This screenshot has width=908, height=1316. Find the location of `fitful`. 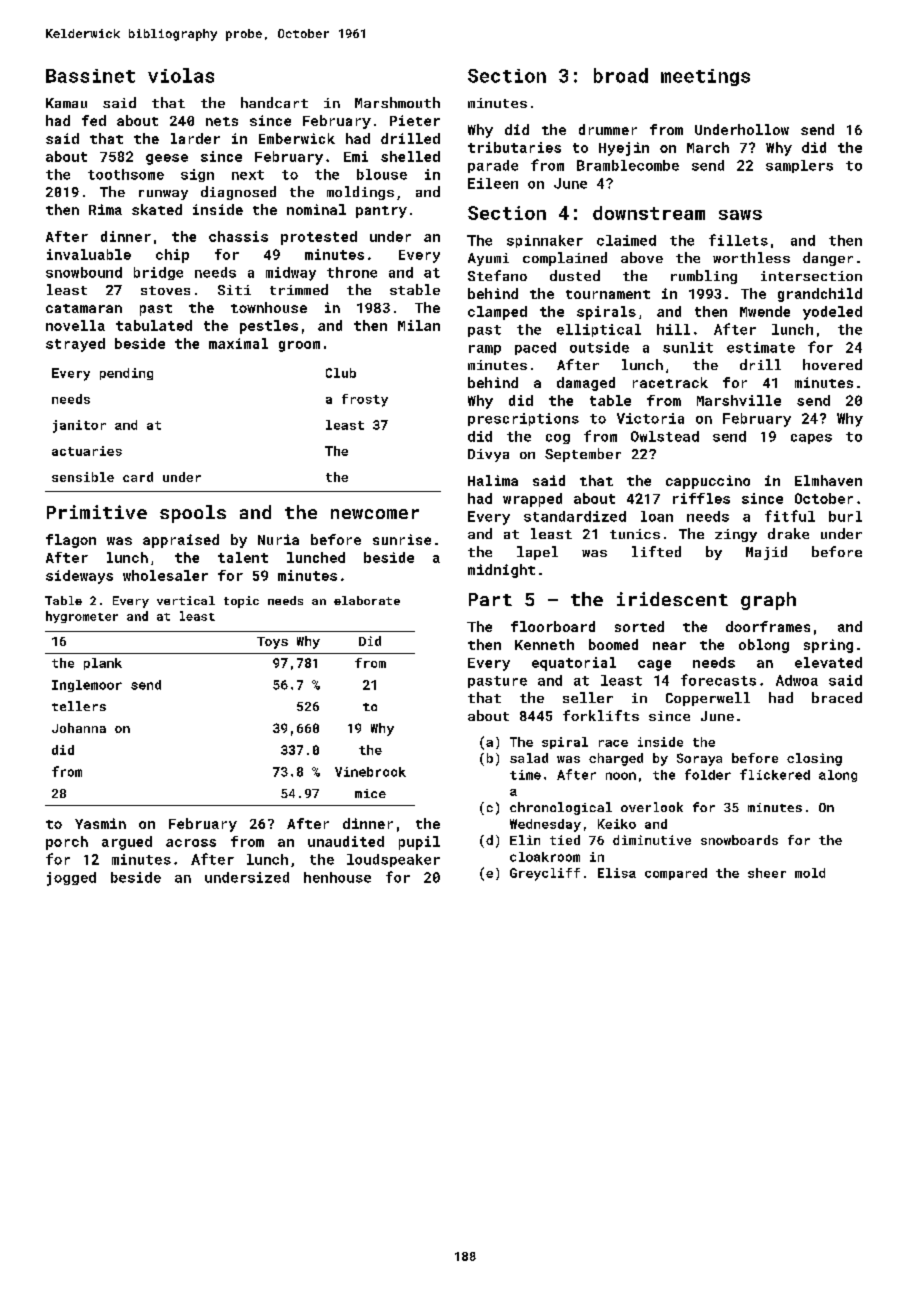

fitful is located at coordinates (790, 516).
